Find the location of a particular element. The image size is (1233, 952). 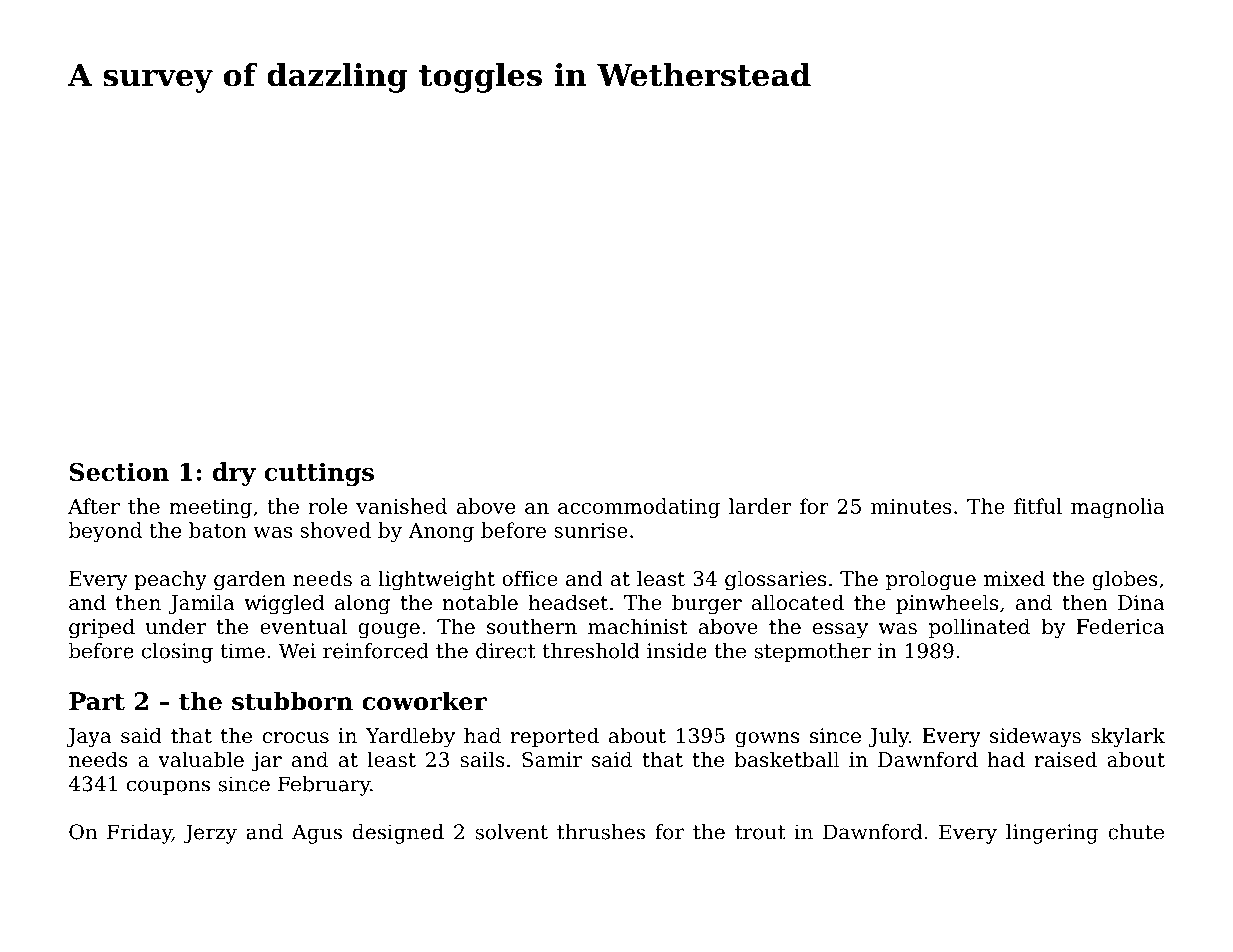

designed is located at coordinates (398, 834).
